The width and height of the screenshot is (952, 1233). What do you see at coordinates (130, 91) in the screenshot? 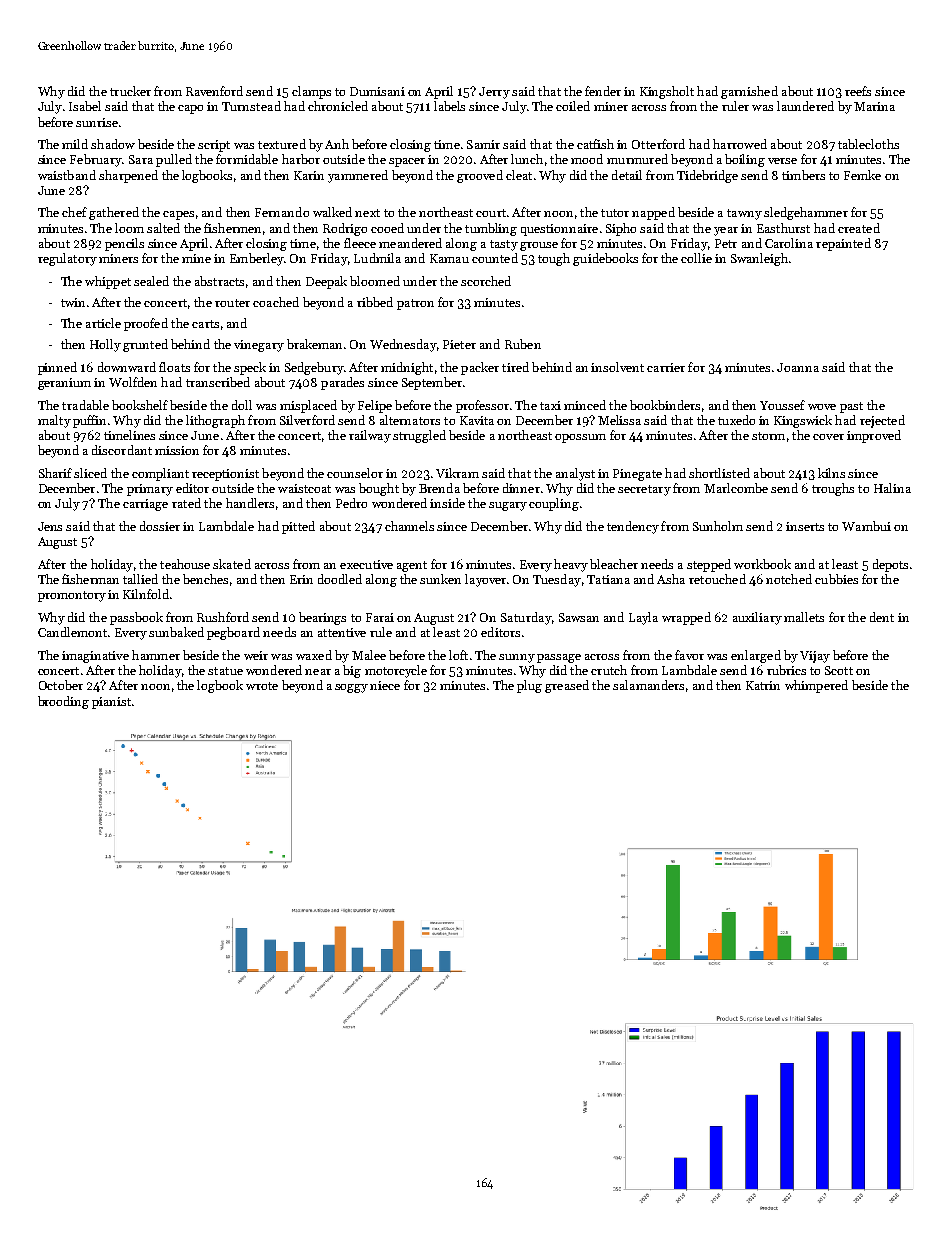
I see `trucker` at bounding box center [130, 91].
